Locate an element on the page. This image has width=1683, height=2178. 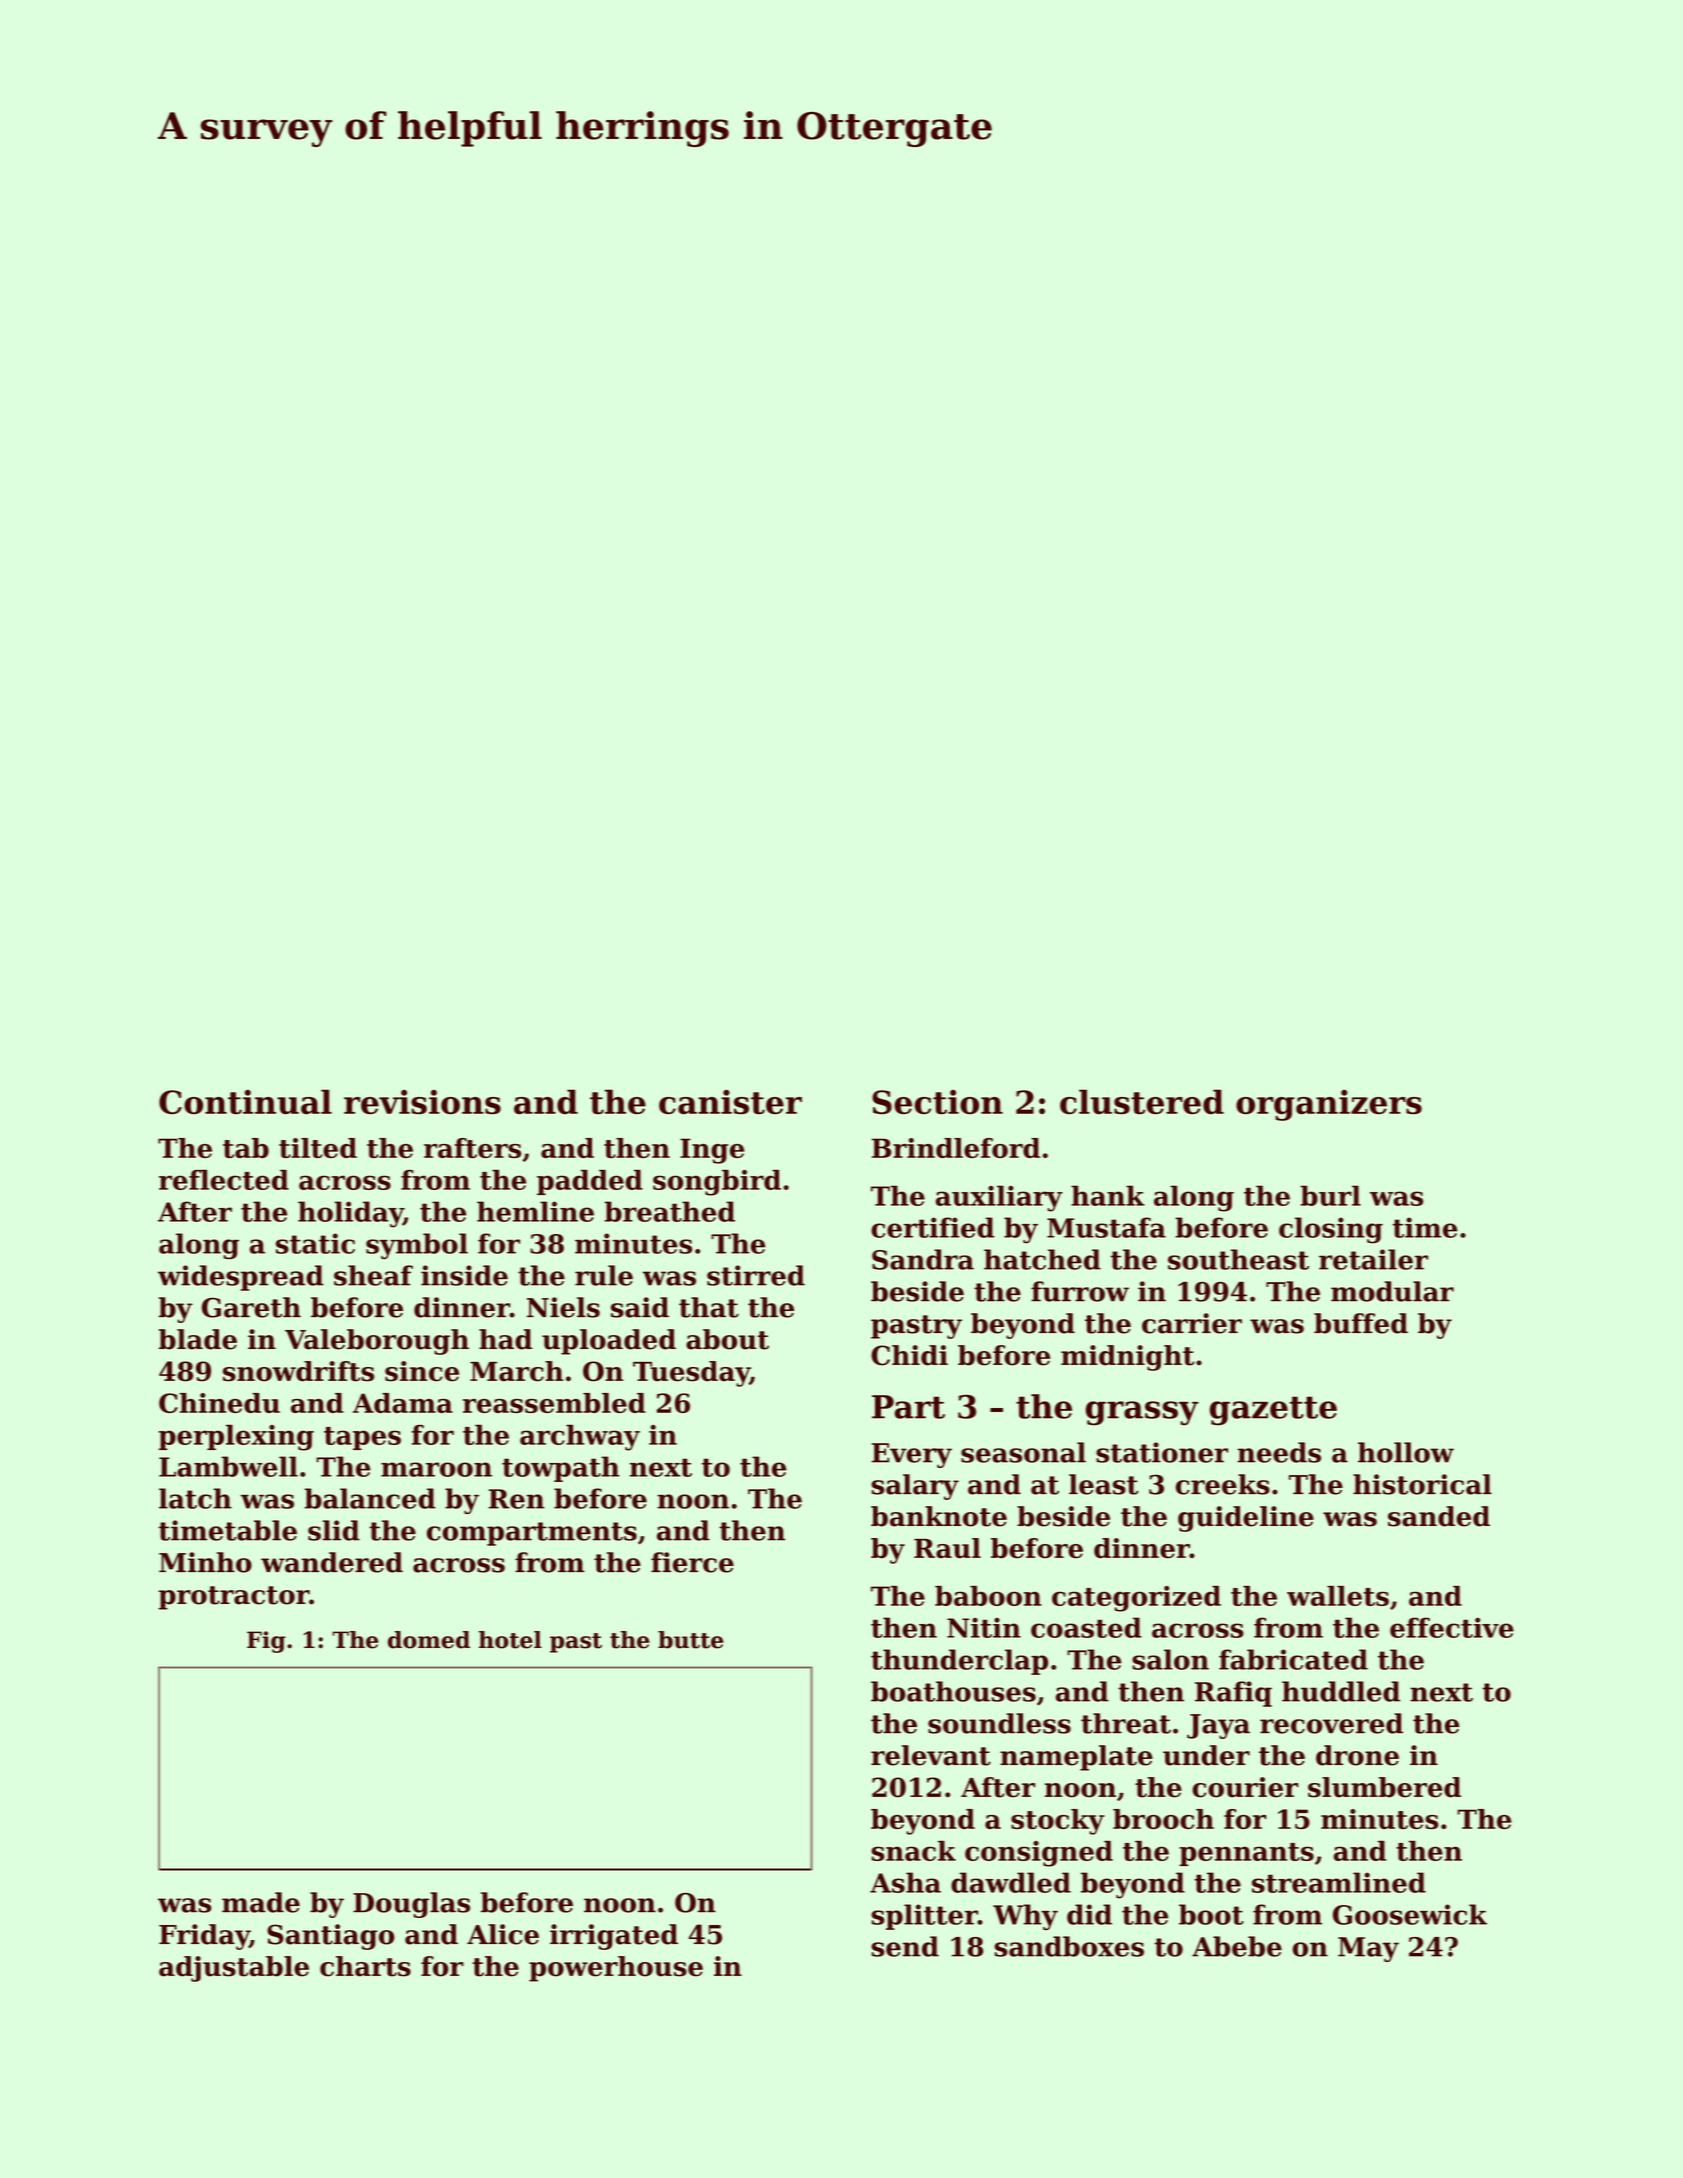
wandered is located at coordinates (332, 1562).
